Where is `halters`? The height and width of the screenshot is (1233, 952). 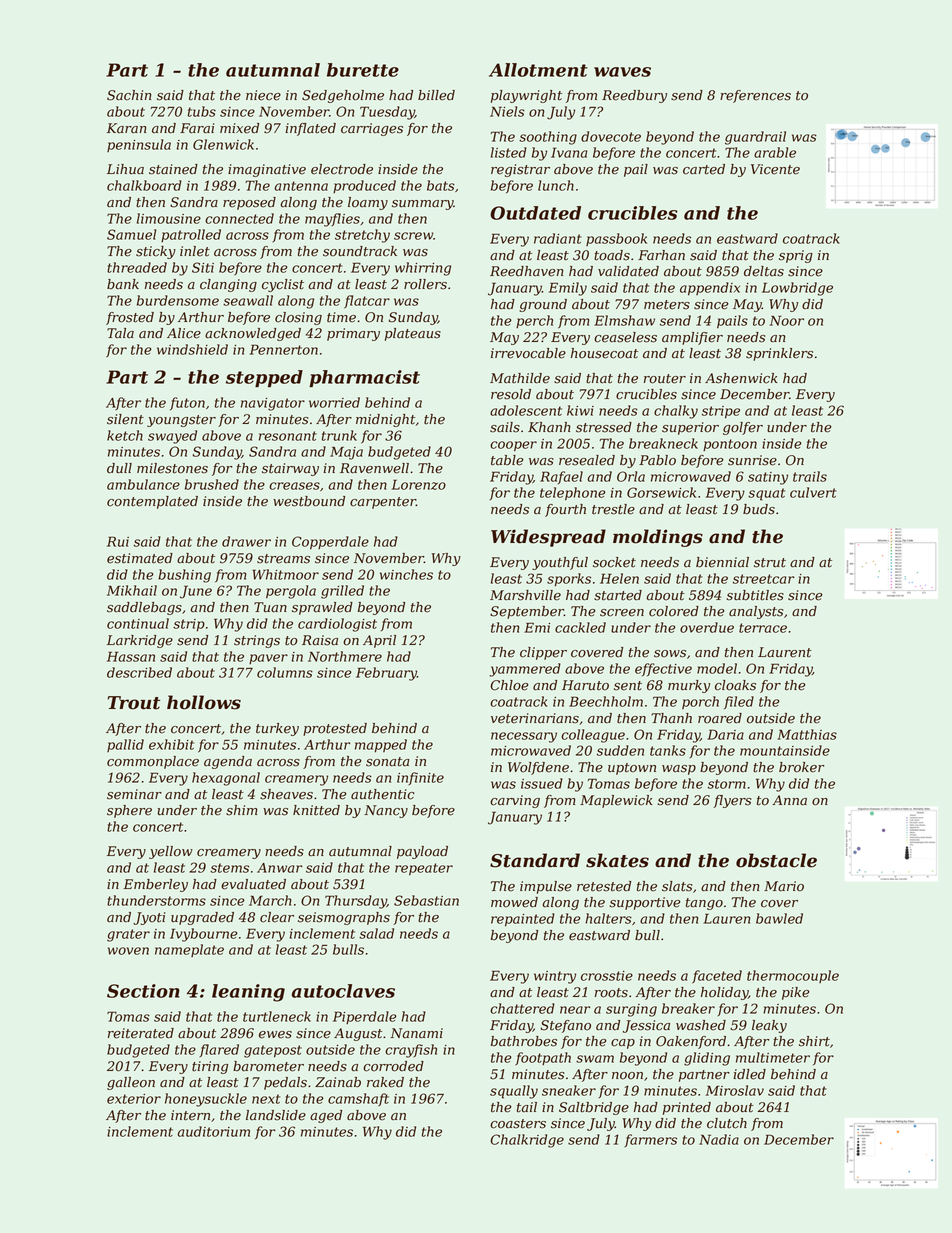
halters is located at coordinates (608, 918).
